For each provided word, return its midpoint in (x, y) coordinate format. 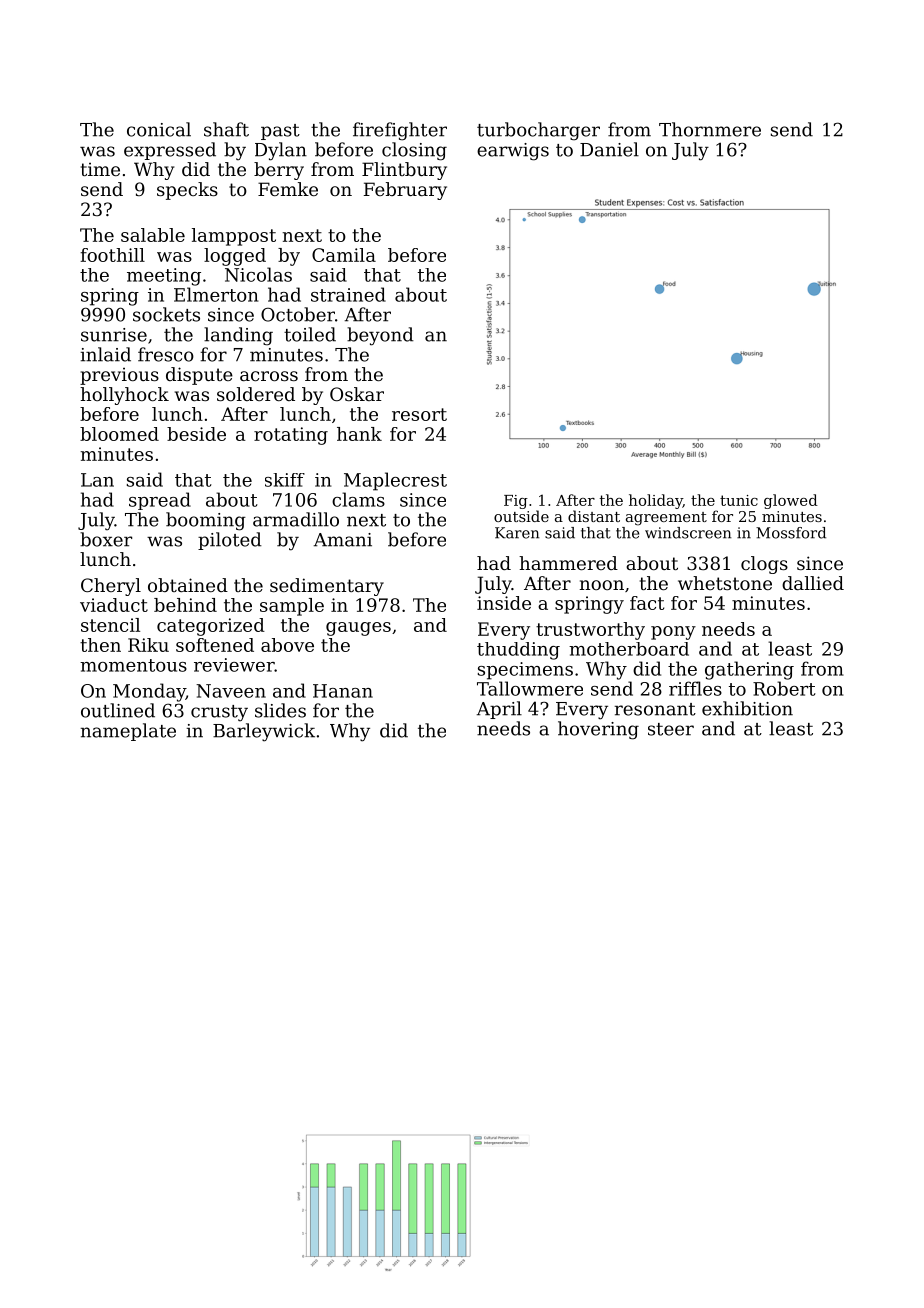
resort (419, 414)
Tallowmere (530, 688)
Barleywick (264, 732)
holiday (656, 501)
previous (119, 376)
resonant (655, 709)
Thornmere (710, 129)
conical (159, 129)
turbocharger (538, 131)
